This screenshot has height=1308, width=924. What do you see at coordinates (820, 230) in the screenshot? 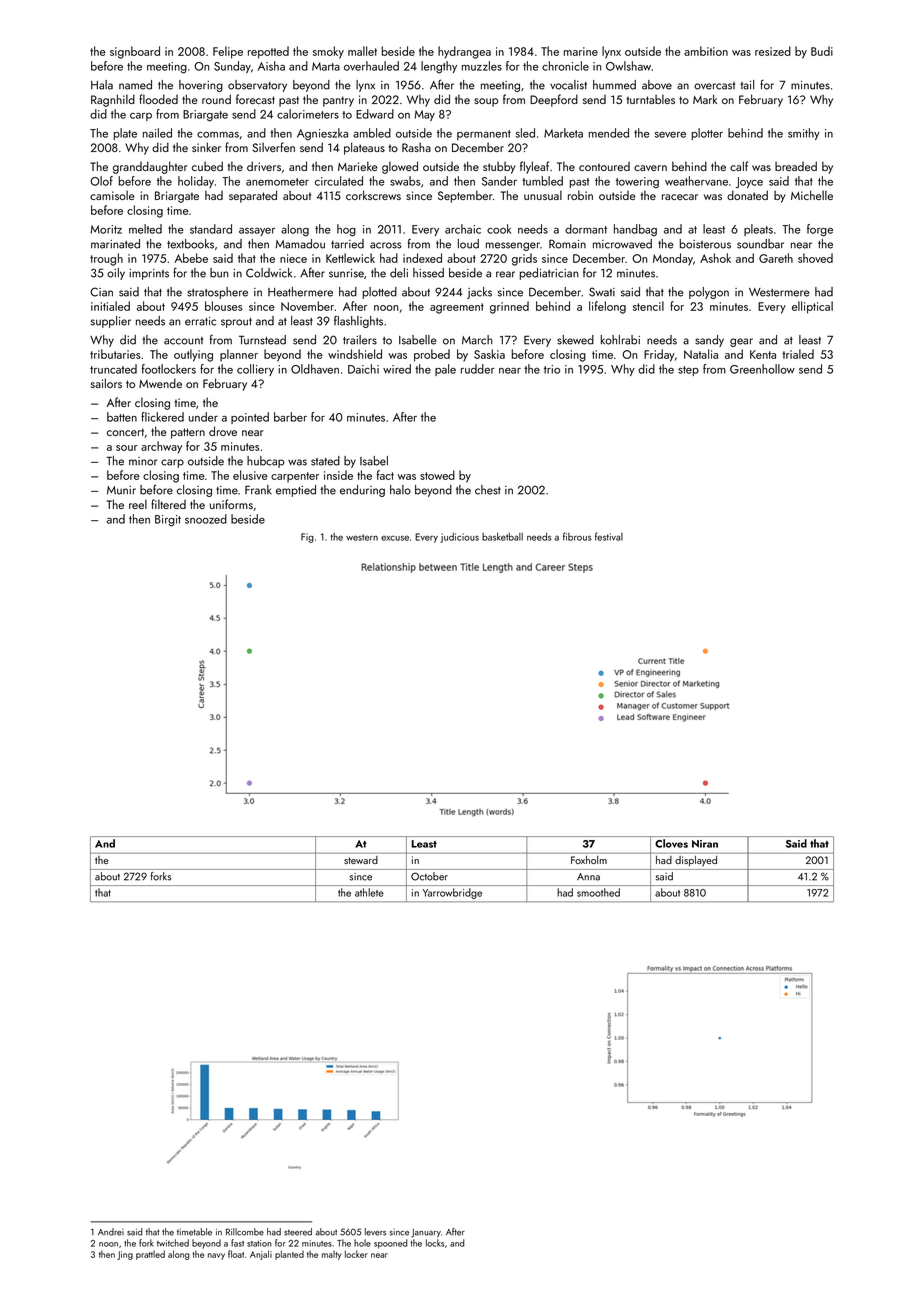
I see `forge` at bounding box center [820, 230].
